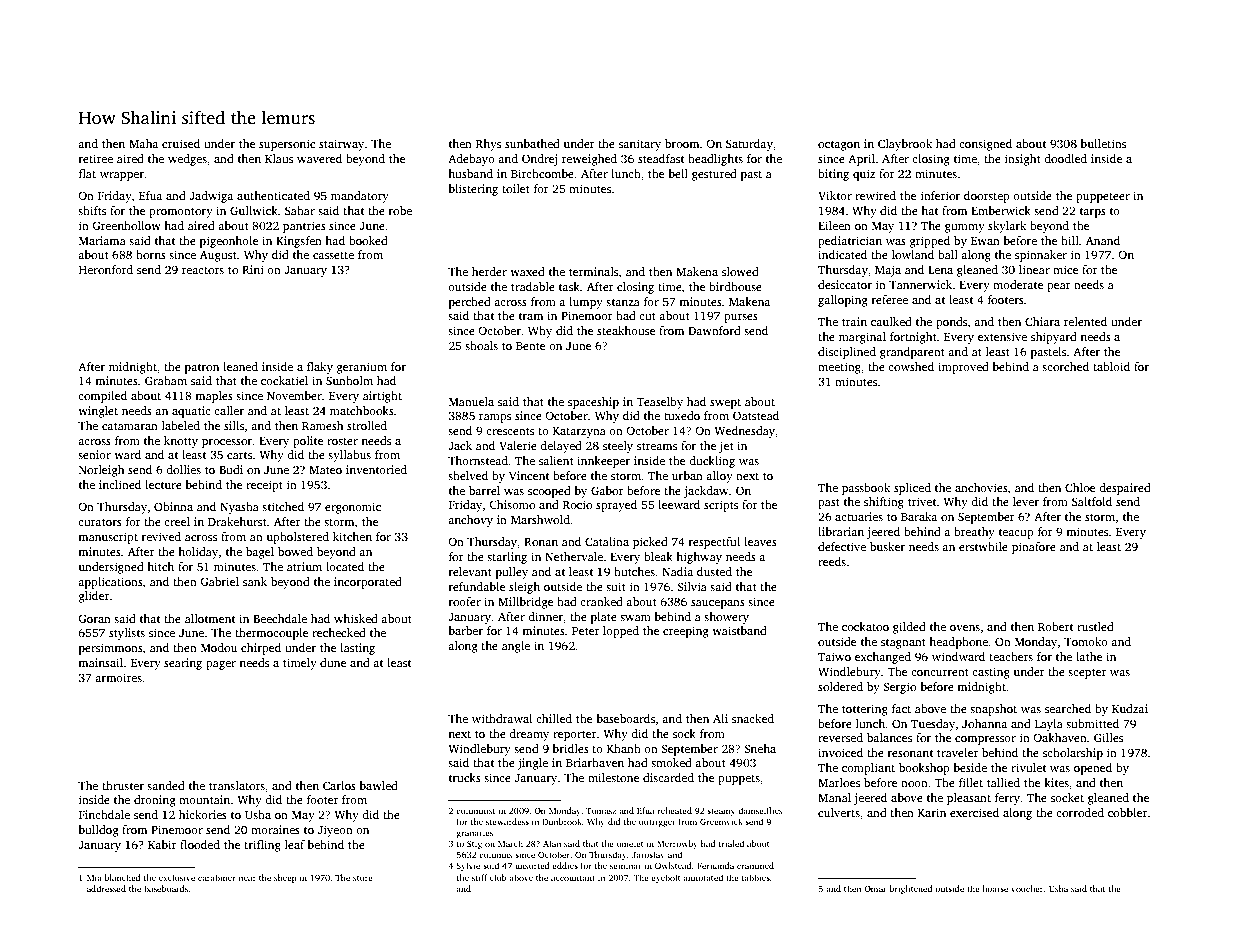 The image size is (1233, 952). Describe the element at coordinates (866, 489) in the document. I see `passbook` at that location.
